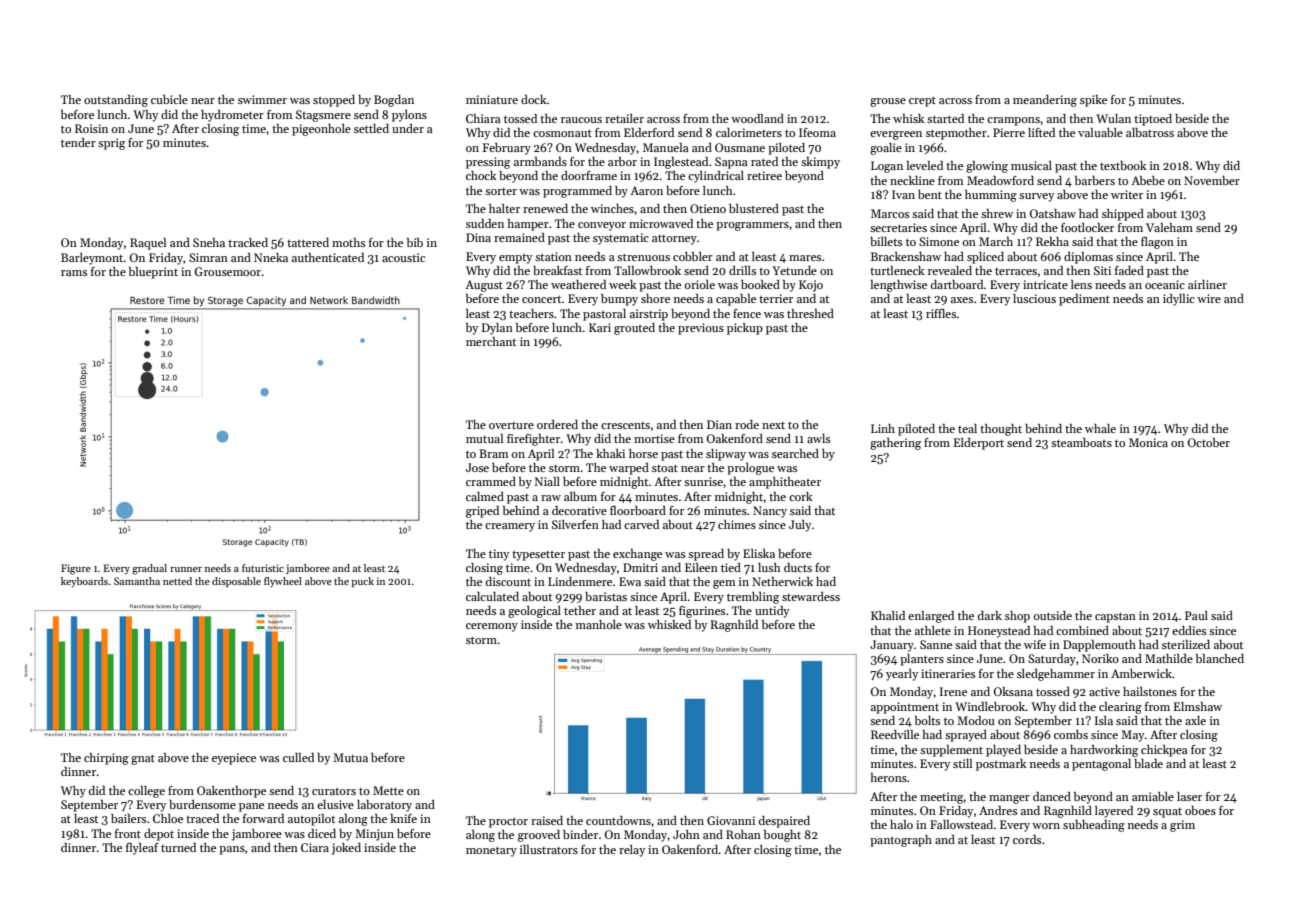  What do you see at coordinates (1100, 428) in the screenshot?
I see `whale` at bounding box center [1100, 428].
